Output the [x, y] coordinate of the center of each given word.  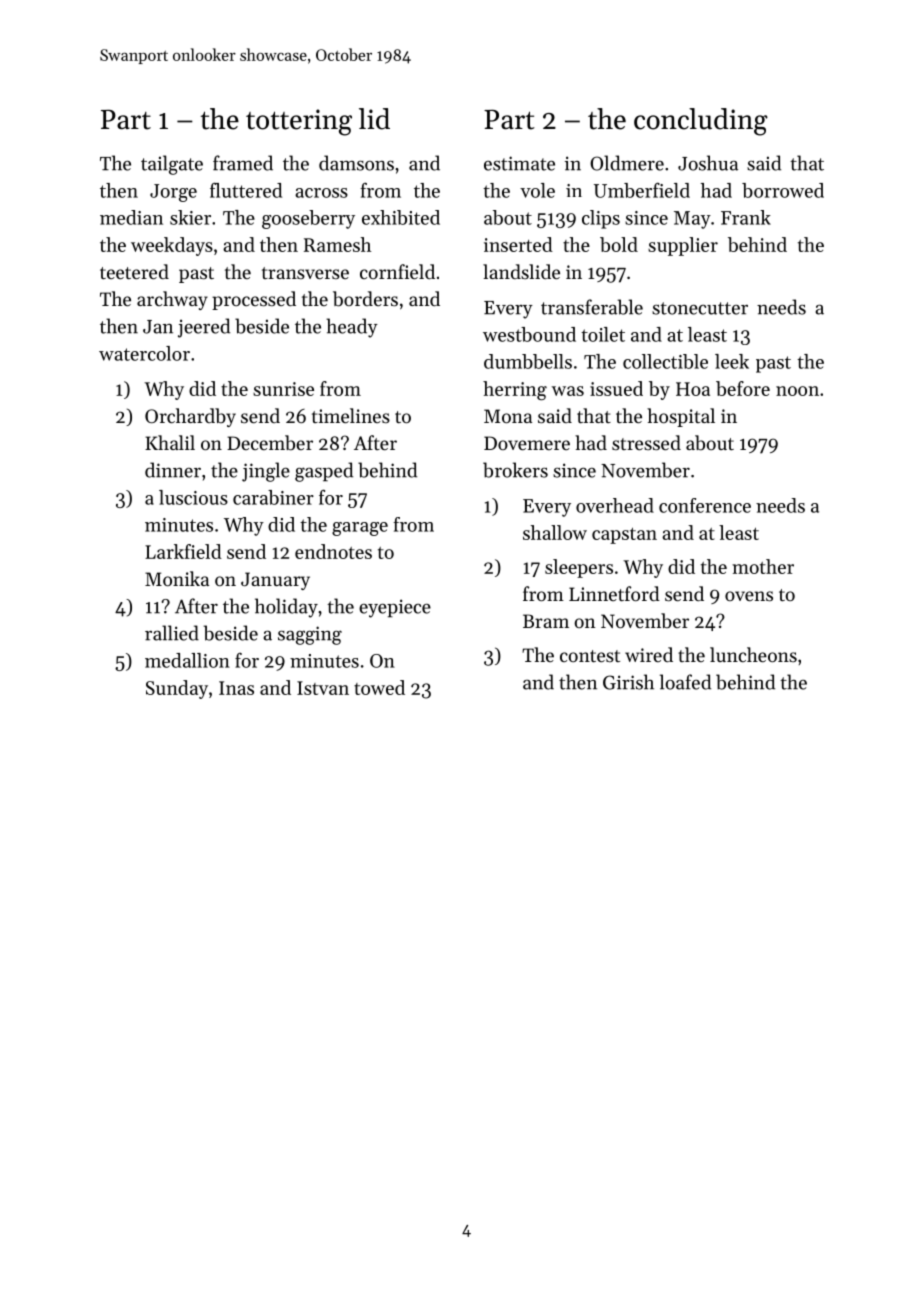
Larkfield [183, 551]
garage [360, 529]
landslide [521, 271]
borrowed [783, 190]
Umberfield [642, 190]
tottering [299, 122]
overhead [615, 505]
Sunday [177, 689]
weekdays [172, 246]
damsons [356, 163]
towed [379, 687]
